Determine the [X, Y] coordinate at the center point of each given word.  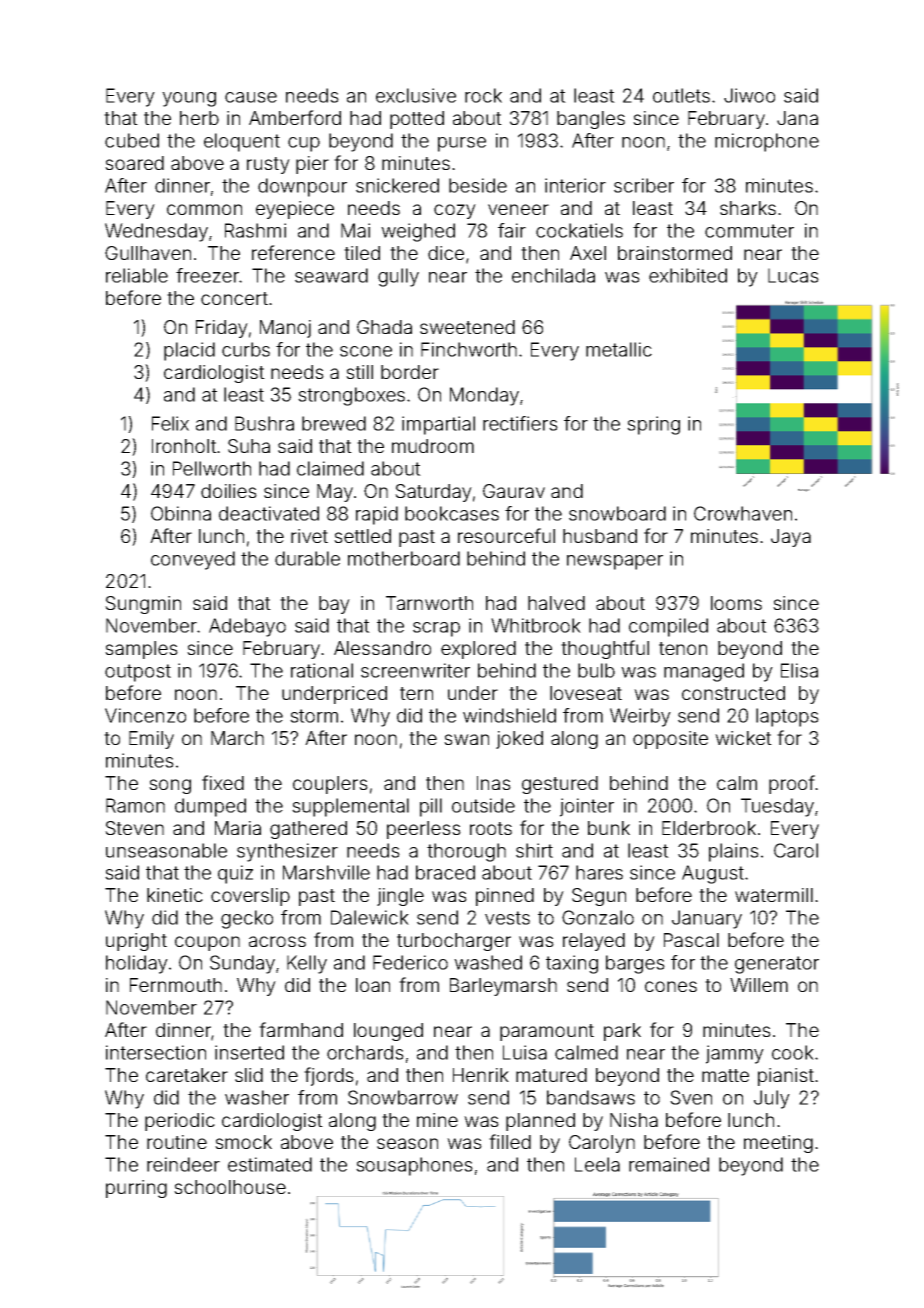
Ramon [135, 805]
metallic [619, 349]
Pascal [691, 940]
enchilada [553, 275]
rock [483, 95]
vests [507, 918]
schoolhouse [230, 1187]
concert [234, 298]
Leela [597, 1164]
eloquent [242, 142]
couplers [330, 785]
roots [491, 828]
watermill [774, 895]
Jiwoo [749, 95]
